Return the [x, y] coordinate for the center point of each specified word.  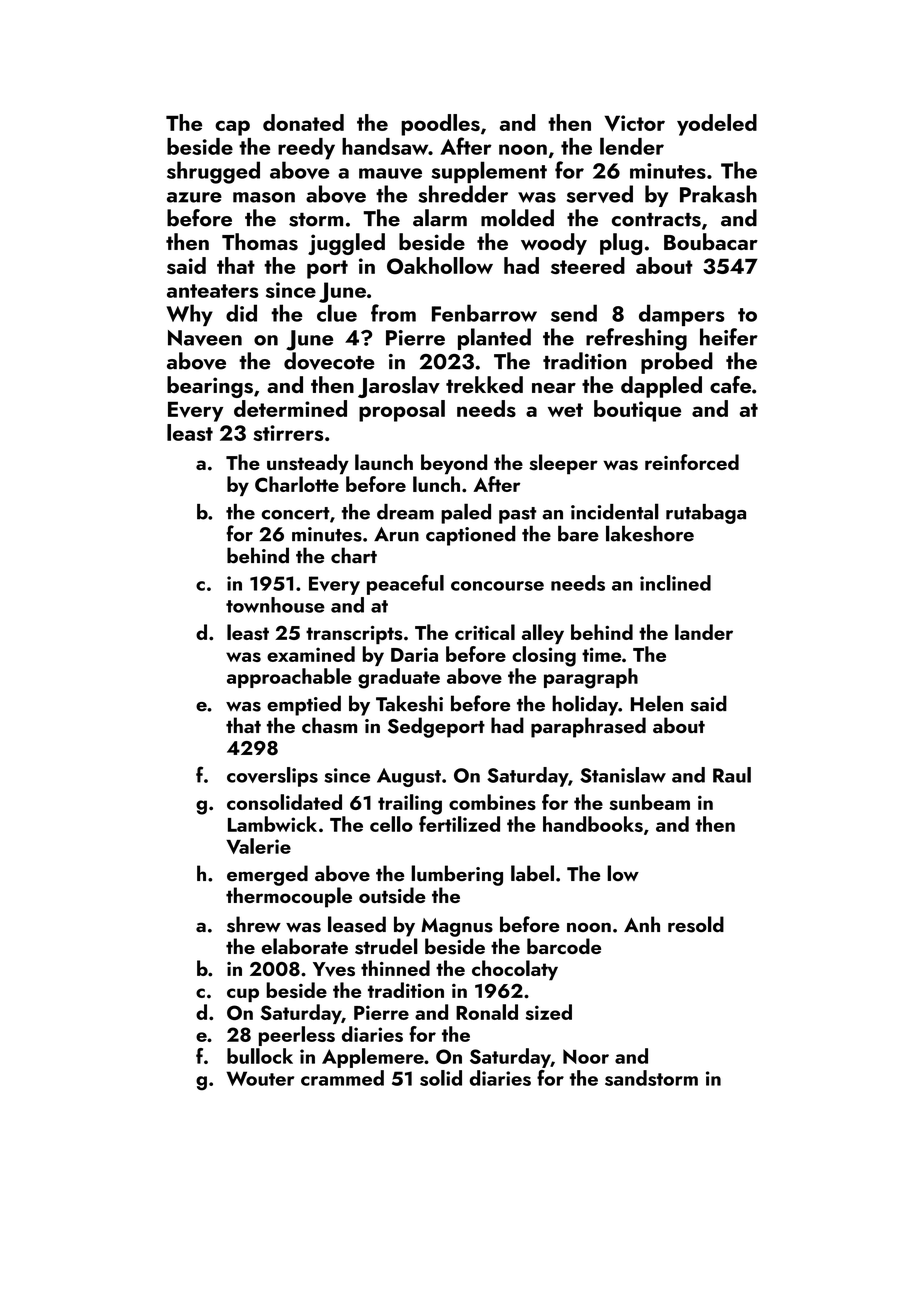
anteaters [212, 291]
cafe [730, 384]
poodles [440, 125]
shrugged [213, 172]
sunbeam [649, 802]
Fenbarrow [484, 313]
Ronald [487, 1012]
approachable [289, 678]
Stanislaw [623, 775]
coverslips [272, 777]
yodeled [717, 125]
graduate [399, 678]
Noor [586, 1056]
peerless [297, 1036]
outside [392, 895]
